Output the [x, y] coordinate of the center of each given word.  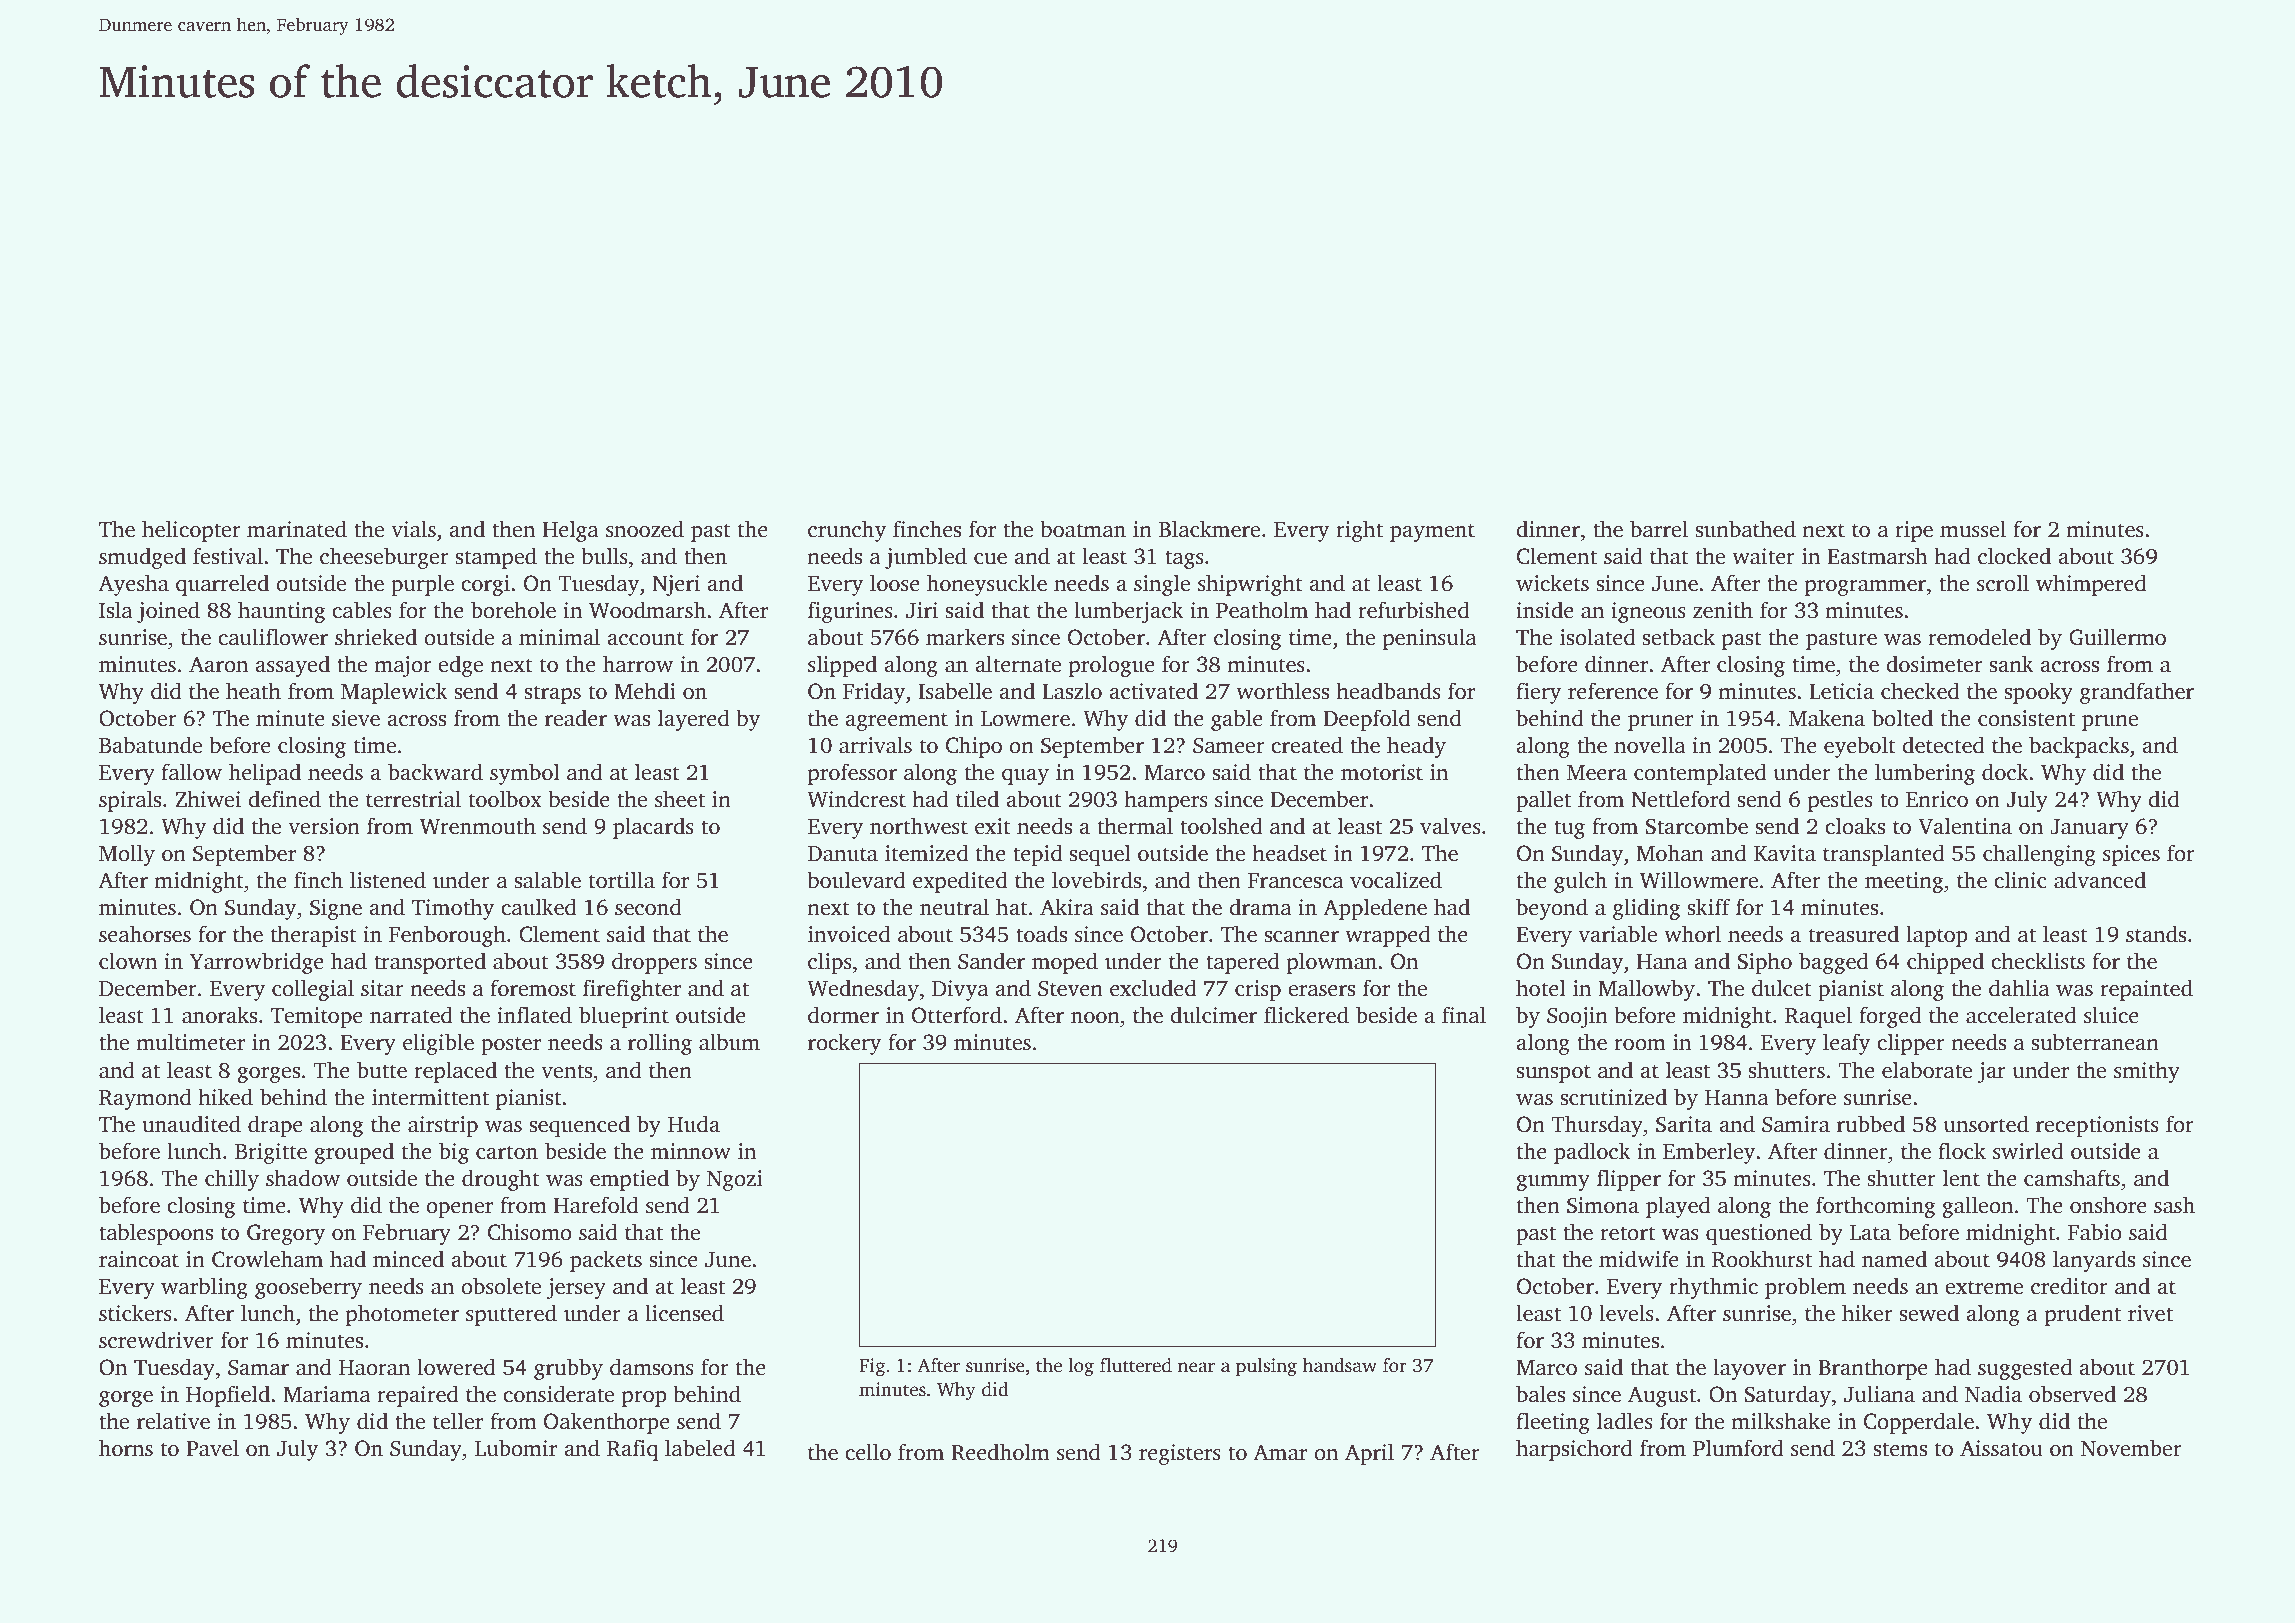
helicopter [191, 531]
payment [1432, 532]
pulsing [1266, 1367]
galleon [1977, 1207]
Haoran [374, 1368]
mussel [1973, 529]
